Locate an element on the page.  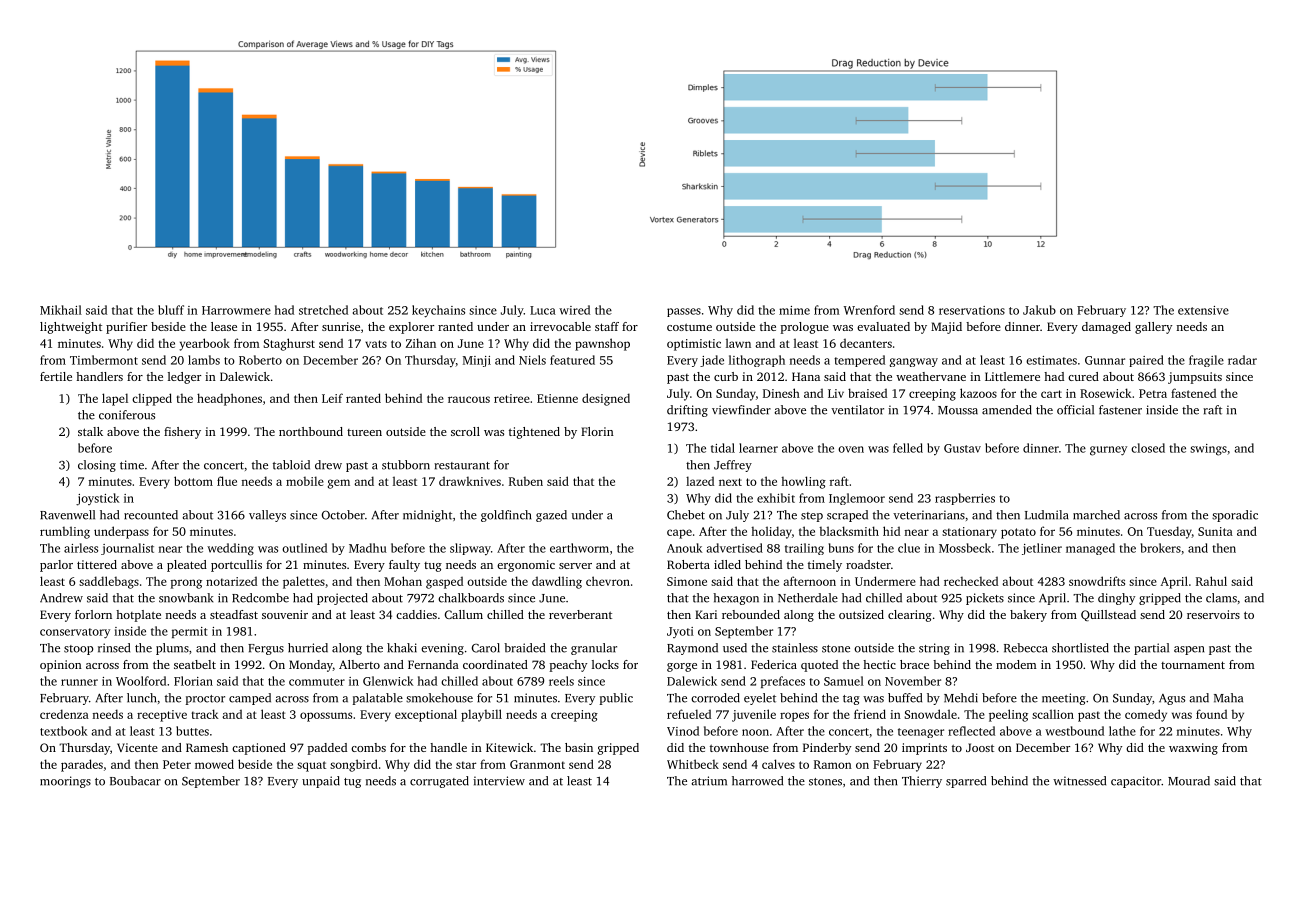
gorge is located at coordinates (682, 667).
